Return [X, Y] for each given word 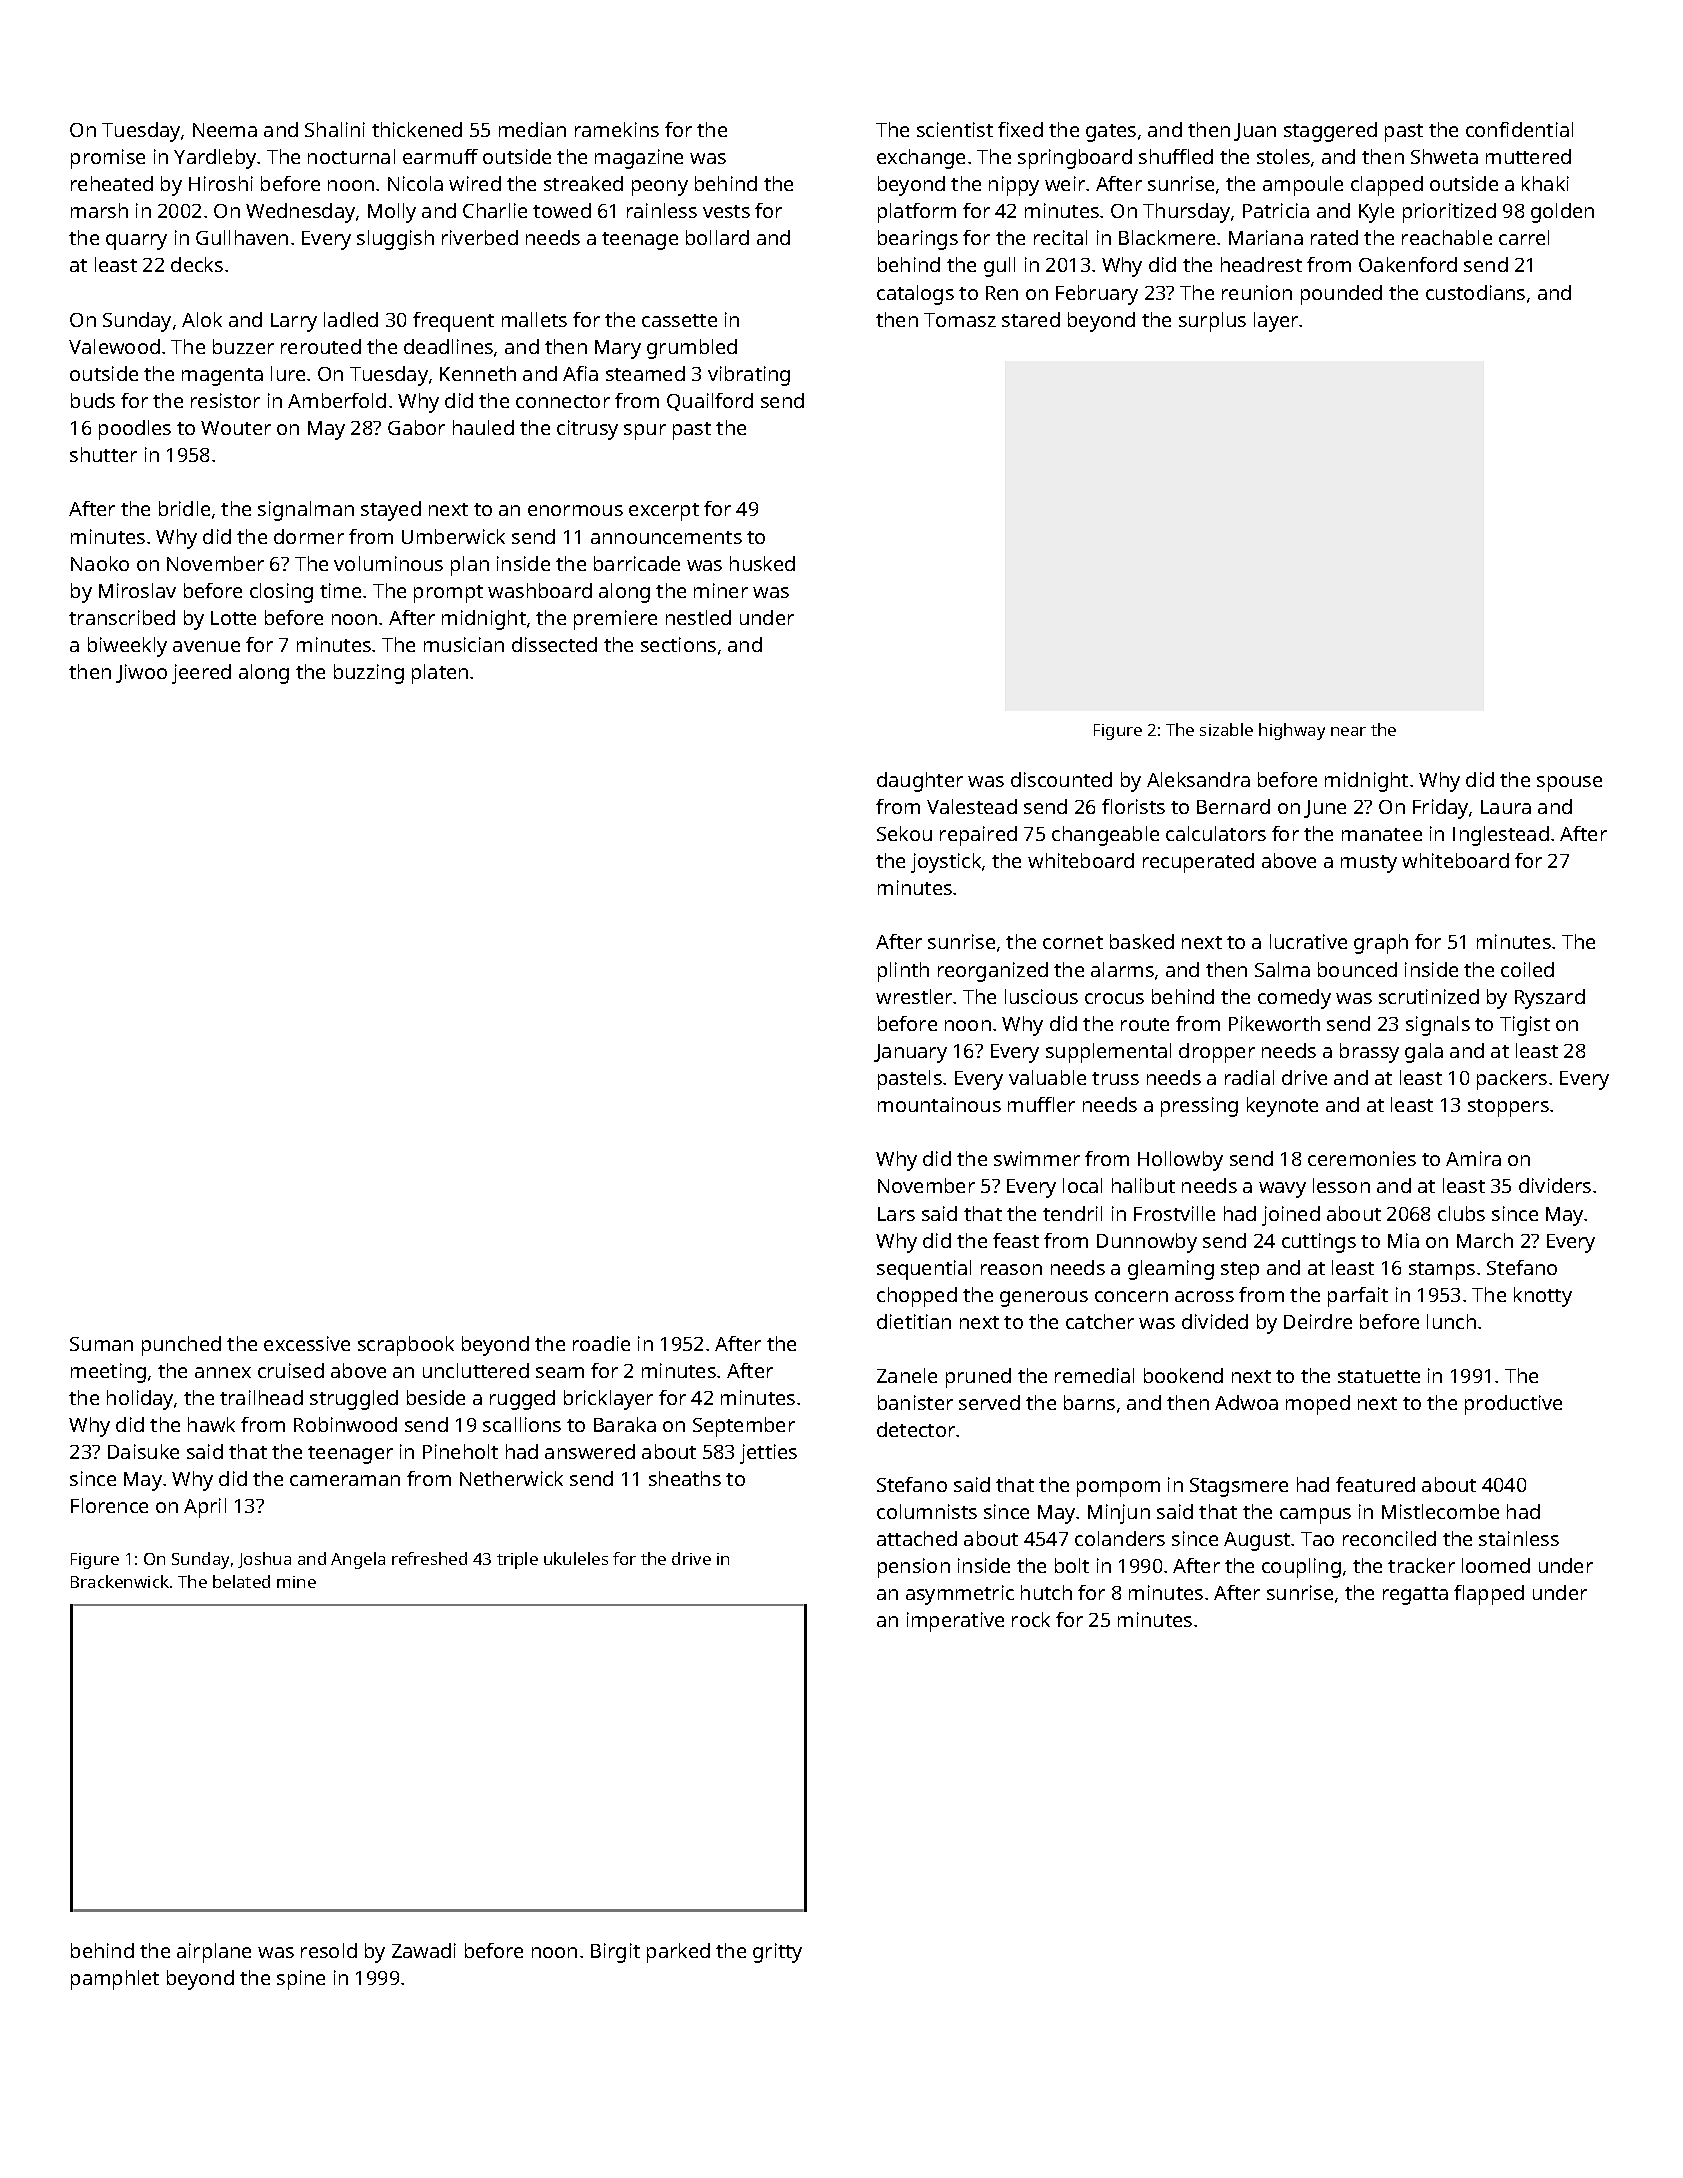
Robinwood [345, 1424]
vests [726, 211]
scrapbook [406, 1346]
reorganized [993, 972]
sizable [1226, 729]
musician [464, 644]
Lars [896, 1214]
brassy [1369, 1053]
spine [301, 1980]
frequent [453, 322]
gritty [777, 1953]
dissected [554, 644]
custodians [1475, 292]
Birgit [615, 1953]
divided [1215, 1321]
